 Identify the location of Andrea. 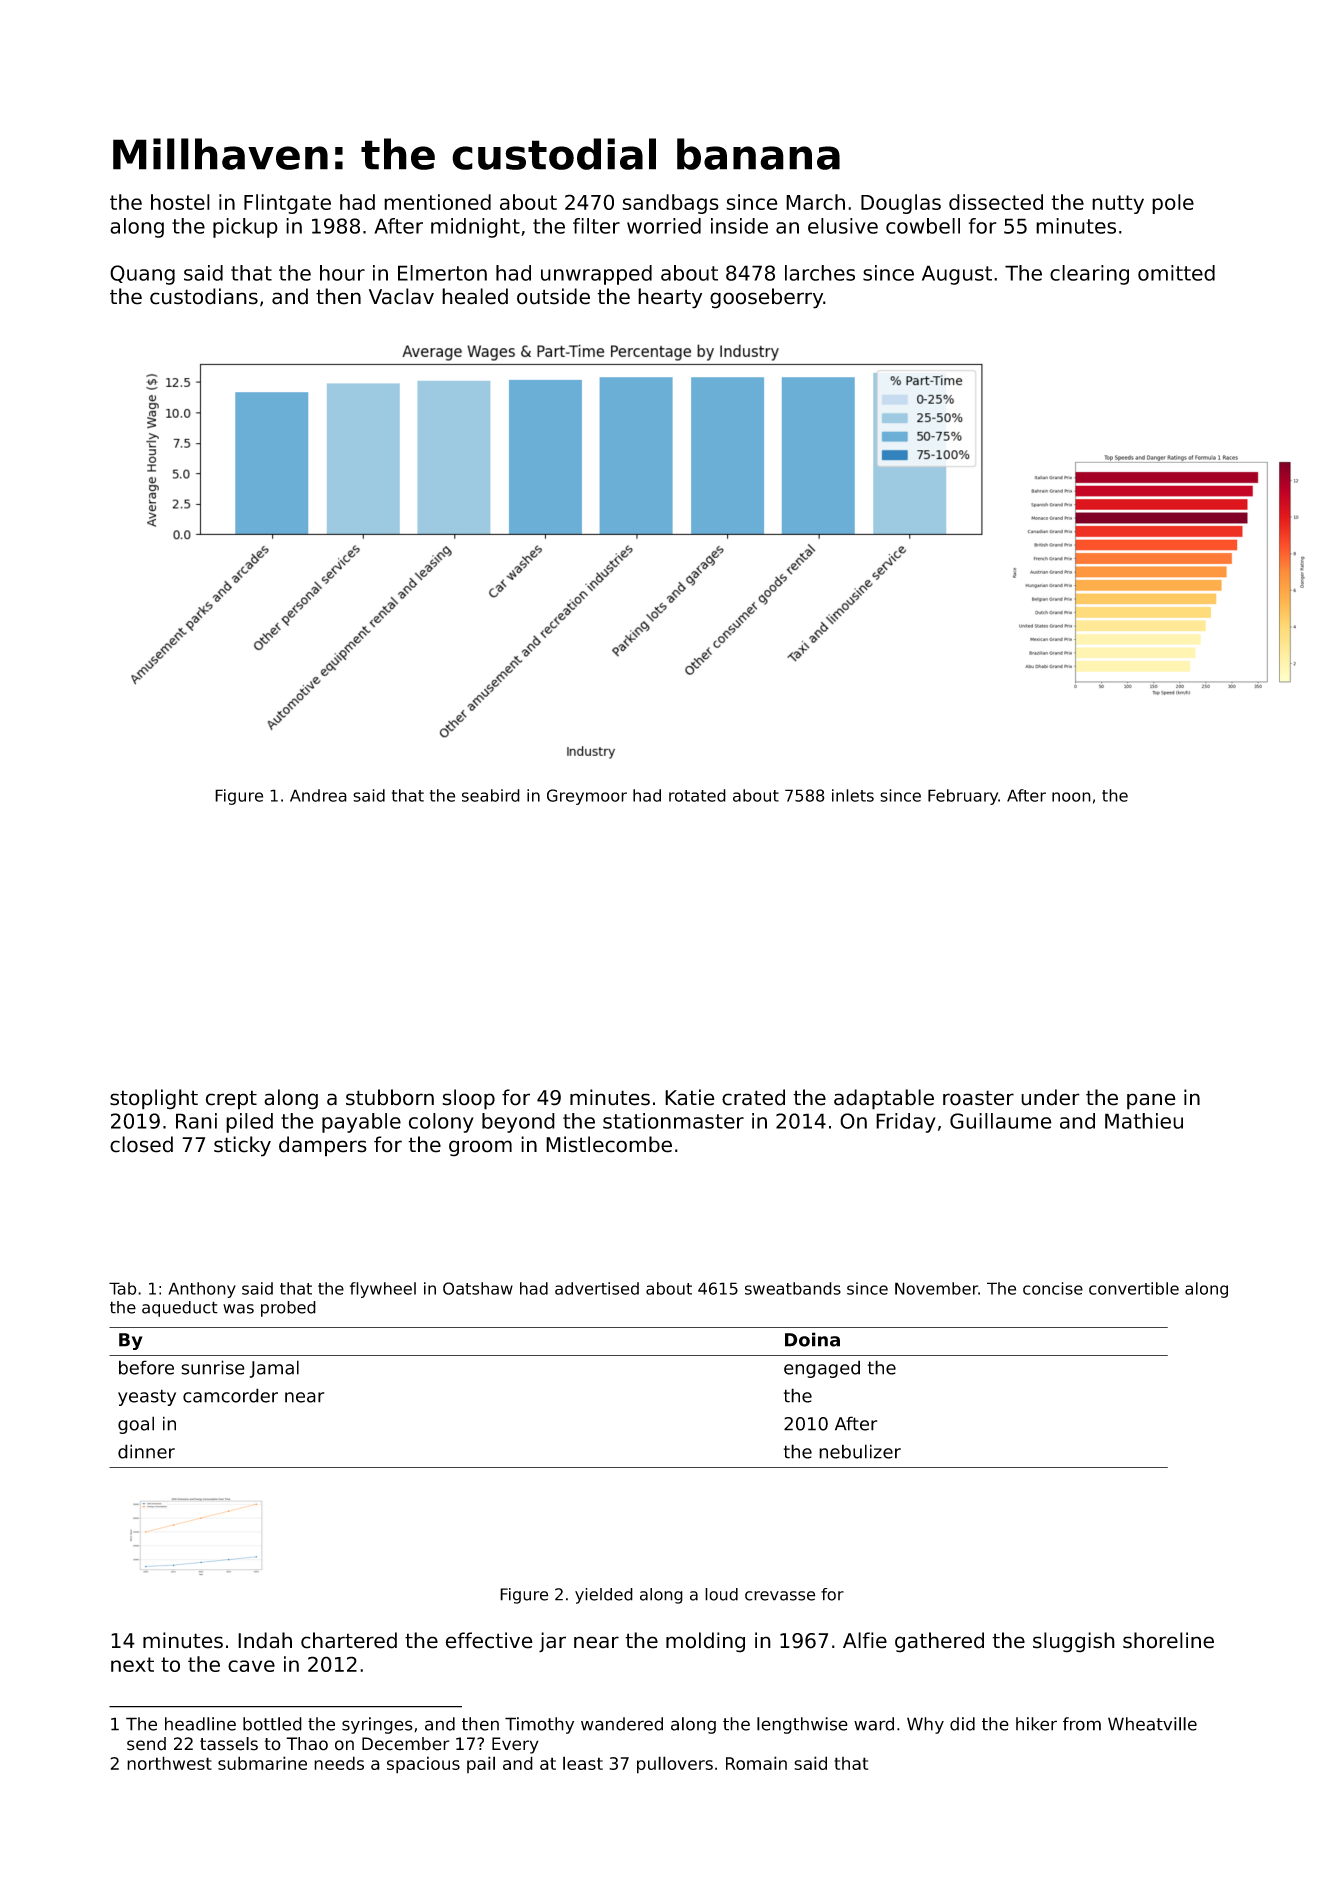
(318, 795).
